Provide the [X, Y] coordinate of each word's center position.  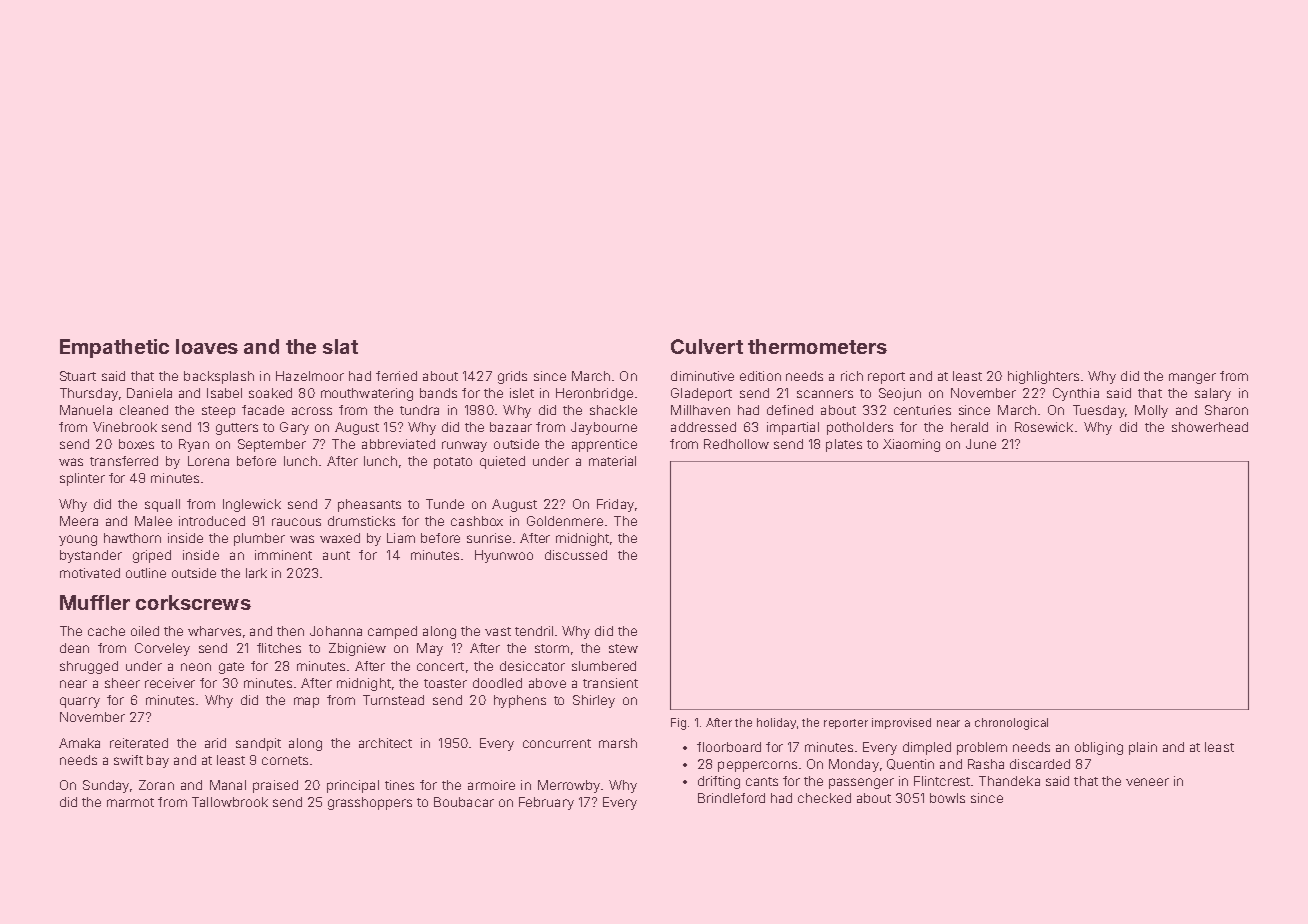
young [78, 540]
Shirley [594, 701]
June [981, 444]
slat [340, 346]
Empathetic [114, 348]
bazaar [511, 427]
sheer [122, 683]
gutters [237, 429]
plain [1143, 748]
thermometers [817, 346]
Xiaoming [911, 445]
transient [610, 683]
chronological [1011, 724]
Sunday [106, 786]
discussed [576, 555]
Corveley [162, 649]
